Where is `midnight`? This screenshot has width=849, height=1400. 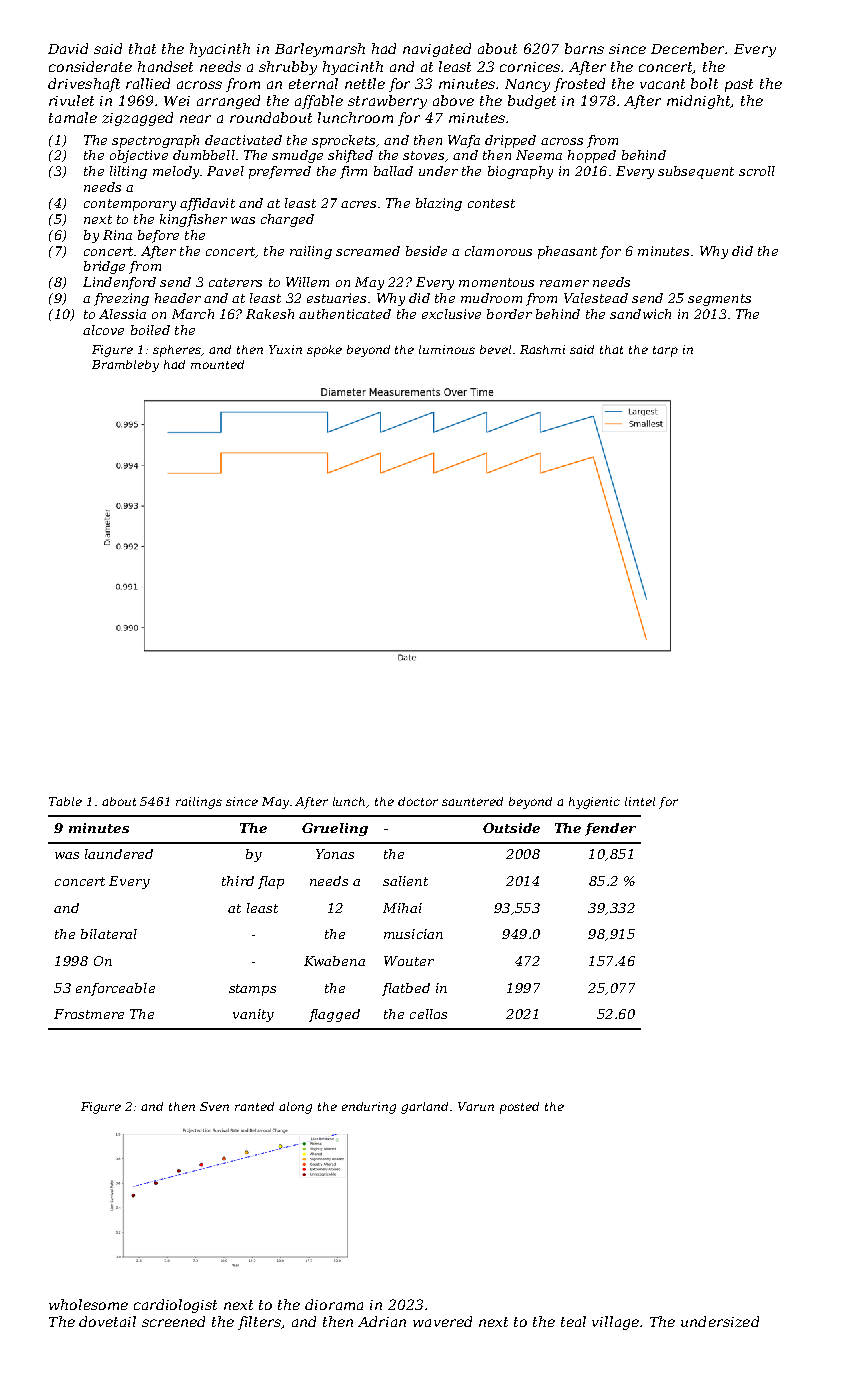 midnight is located at coordinates (699, 102).
